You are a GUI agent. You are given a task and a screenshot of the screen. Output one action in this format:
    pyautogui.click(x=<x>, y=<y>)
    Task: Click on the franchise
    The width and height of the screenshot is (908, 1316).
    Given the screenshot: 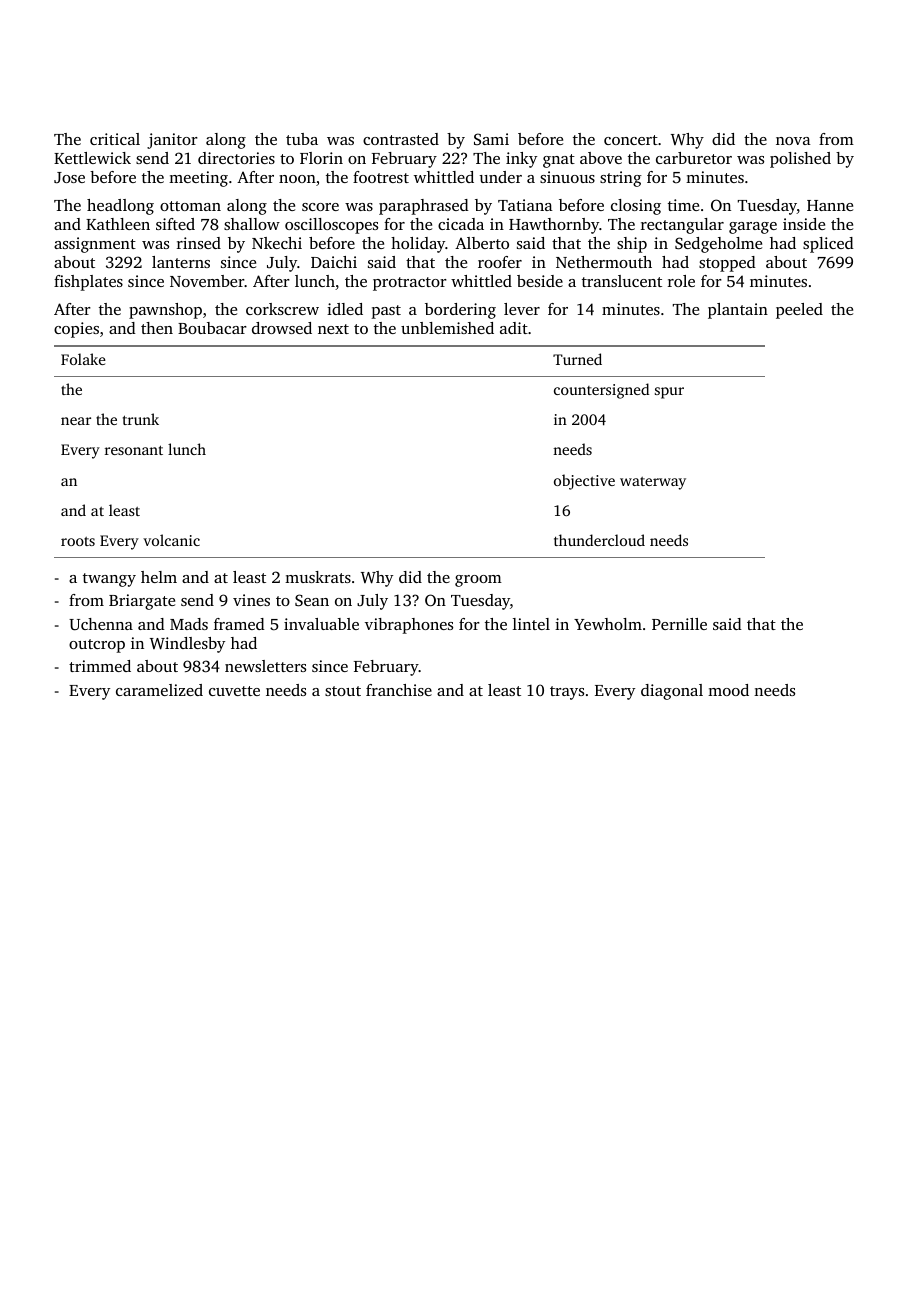 What is the action you would take?
    pyautogui.click(x=399, y=690)
